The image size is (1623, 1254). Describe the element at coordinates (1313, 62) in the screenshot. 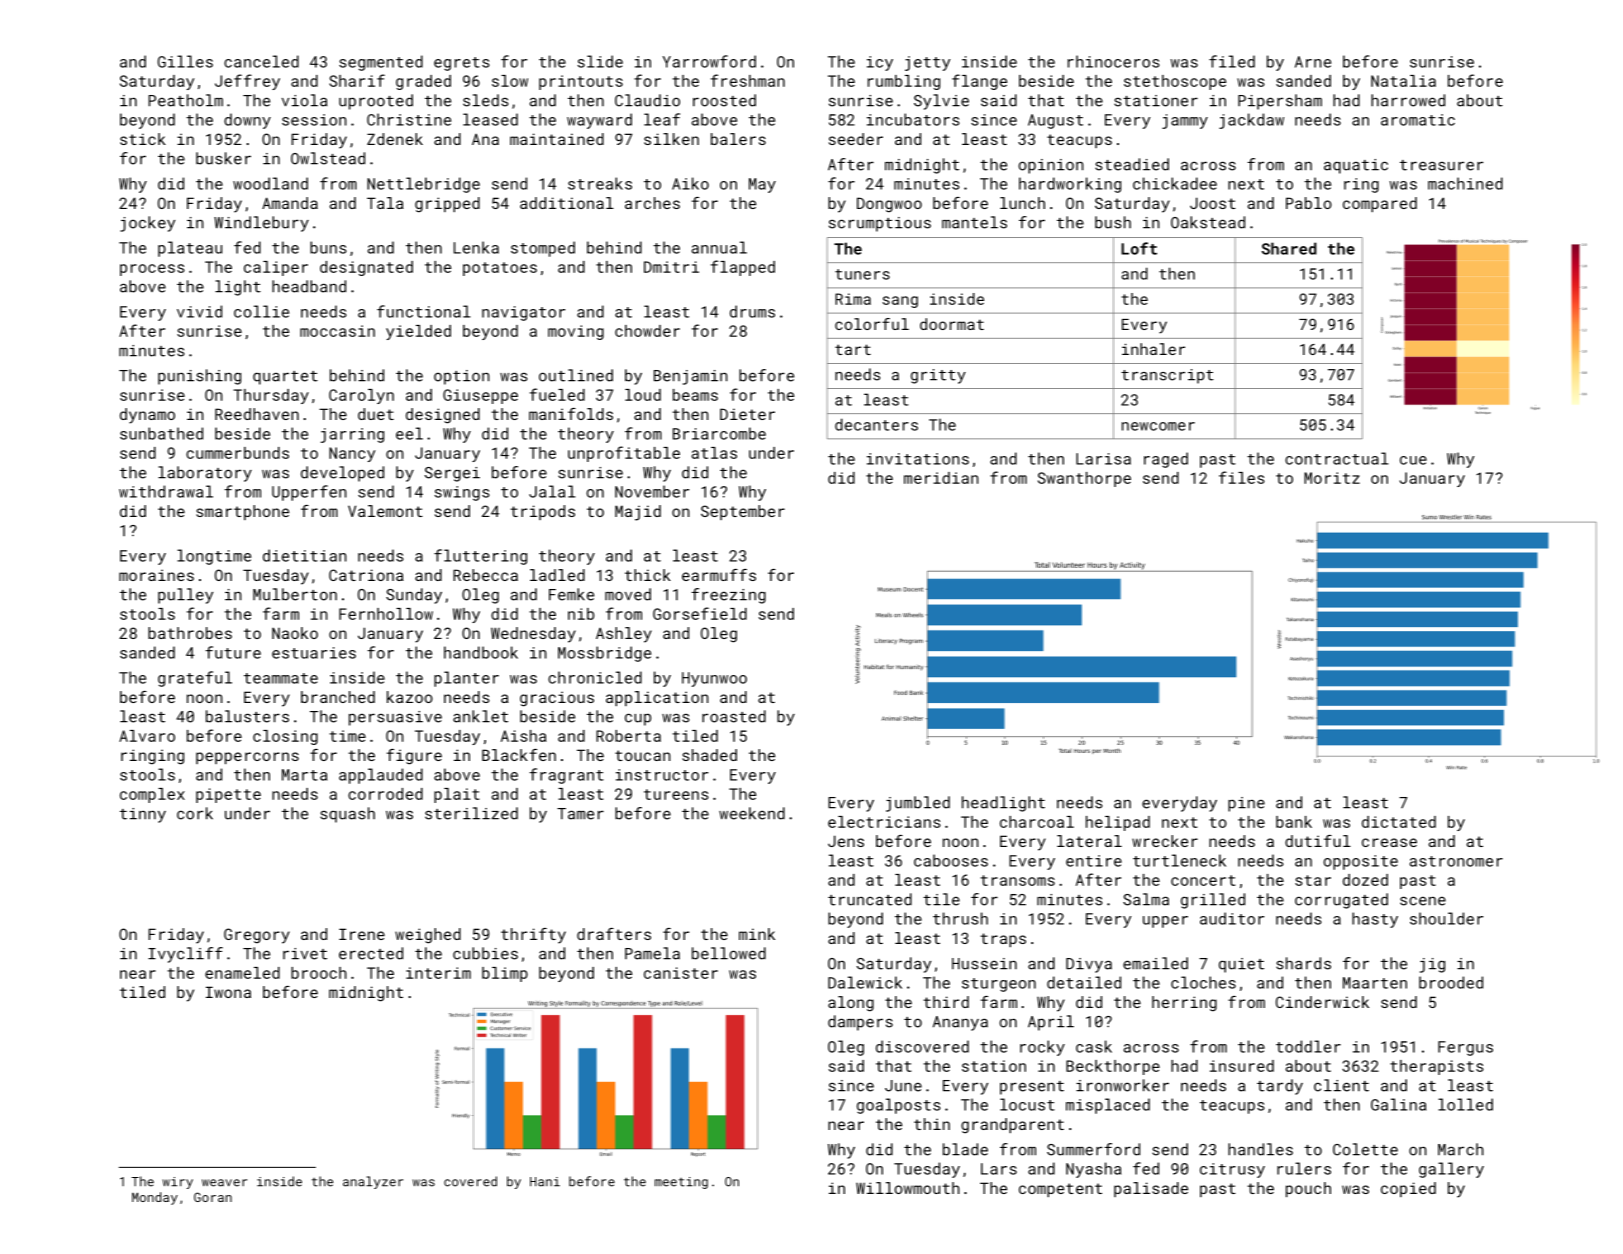

I see `Arne` at that location.
